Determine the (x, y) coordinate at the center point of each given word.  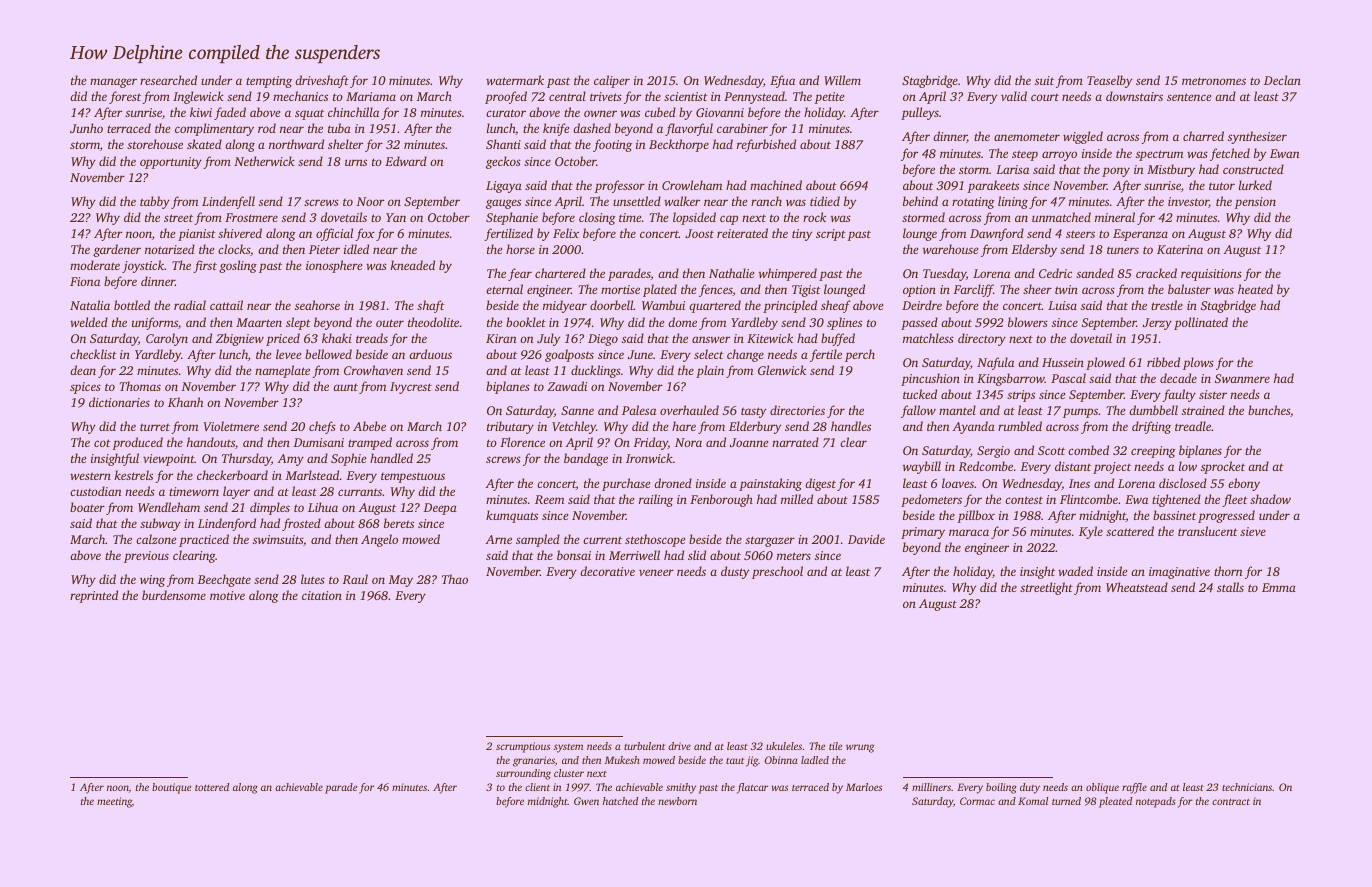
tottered (212, 787)
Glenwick (782, 370)
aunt (345, 387)
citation (322, 595)
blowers (1028, 322)
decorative (607, 571)
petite (829, 98)
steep (1025, 155)
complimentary (214, 129)
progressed (1226, 516)
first (205, 266)
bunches (1269, 410)
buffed (838, 339)
